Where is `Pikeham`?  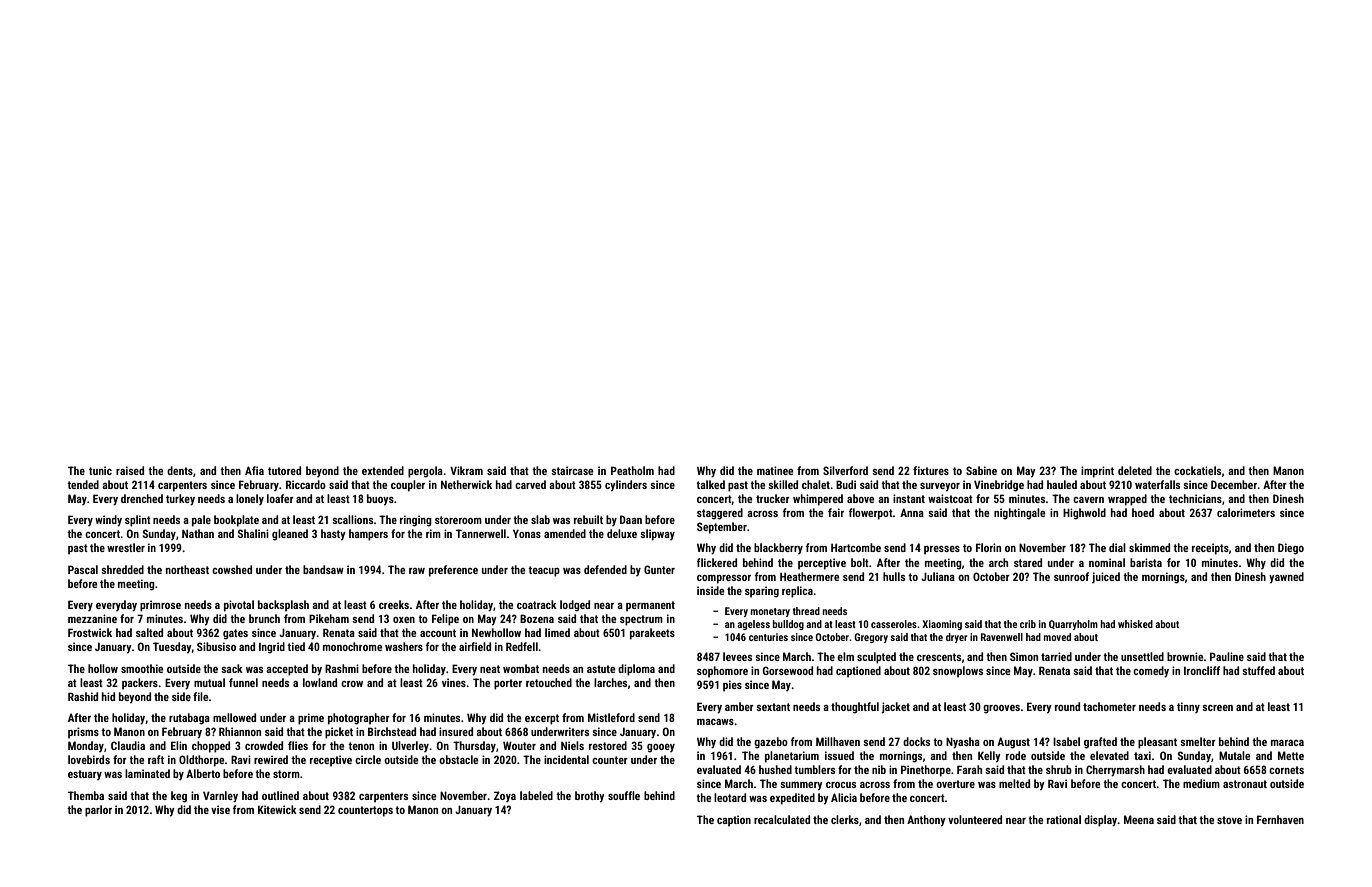
Pikeham is located at coordinates (329, 618).
